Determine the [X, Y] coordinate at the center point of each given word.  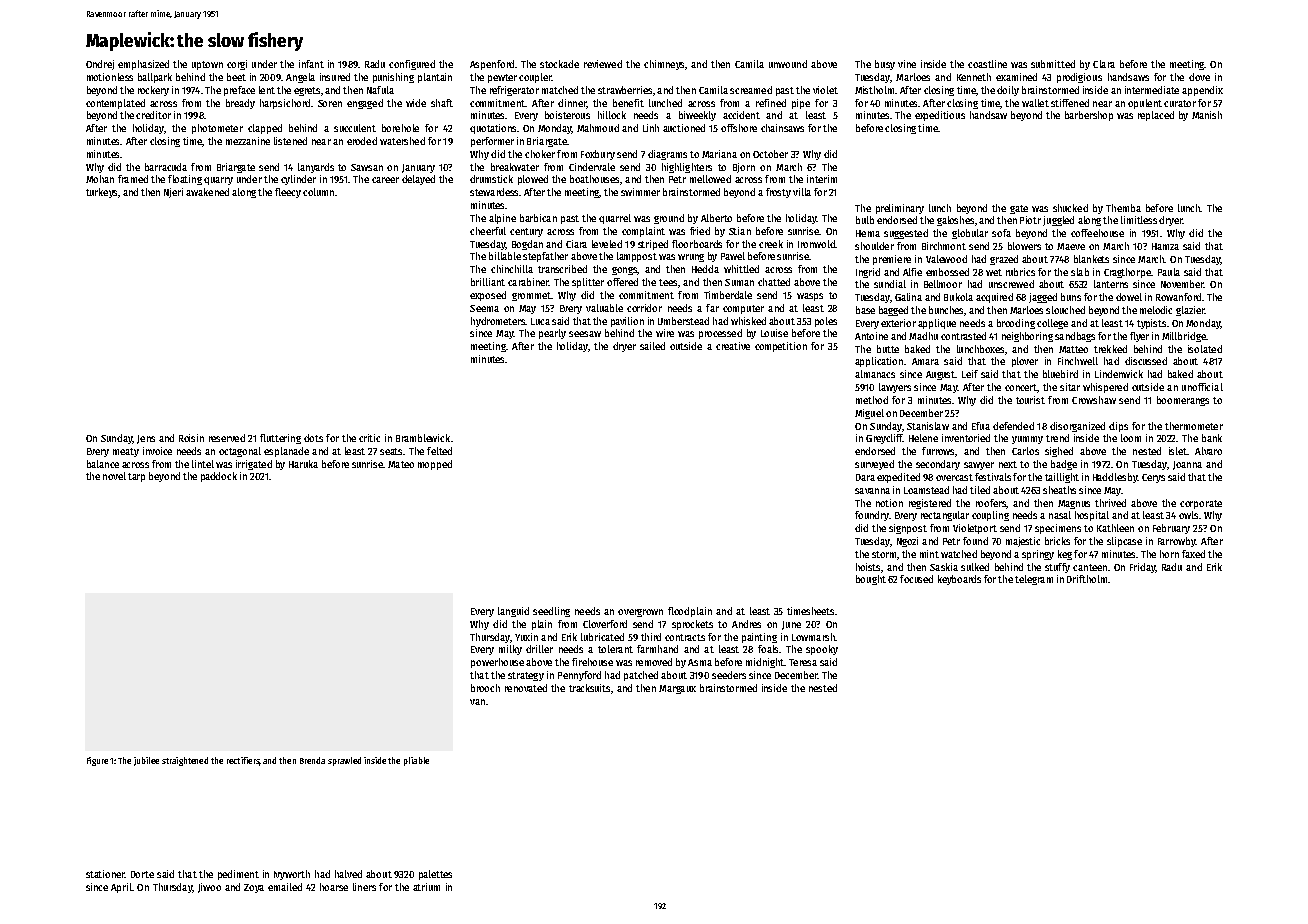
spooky [822, 650]
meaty [126, 452]
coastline [987, 64]
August [940, 375]
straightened [185, 761]
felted [439, 451]
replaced [1156, 116]
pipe [801, 104]
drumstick [491, 179]
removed [654, 662]
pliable [416, 761]
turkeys [101, 193]
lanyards [316, 168]
